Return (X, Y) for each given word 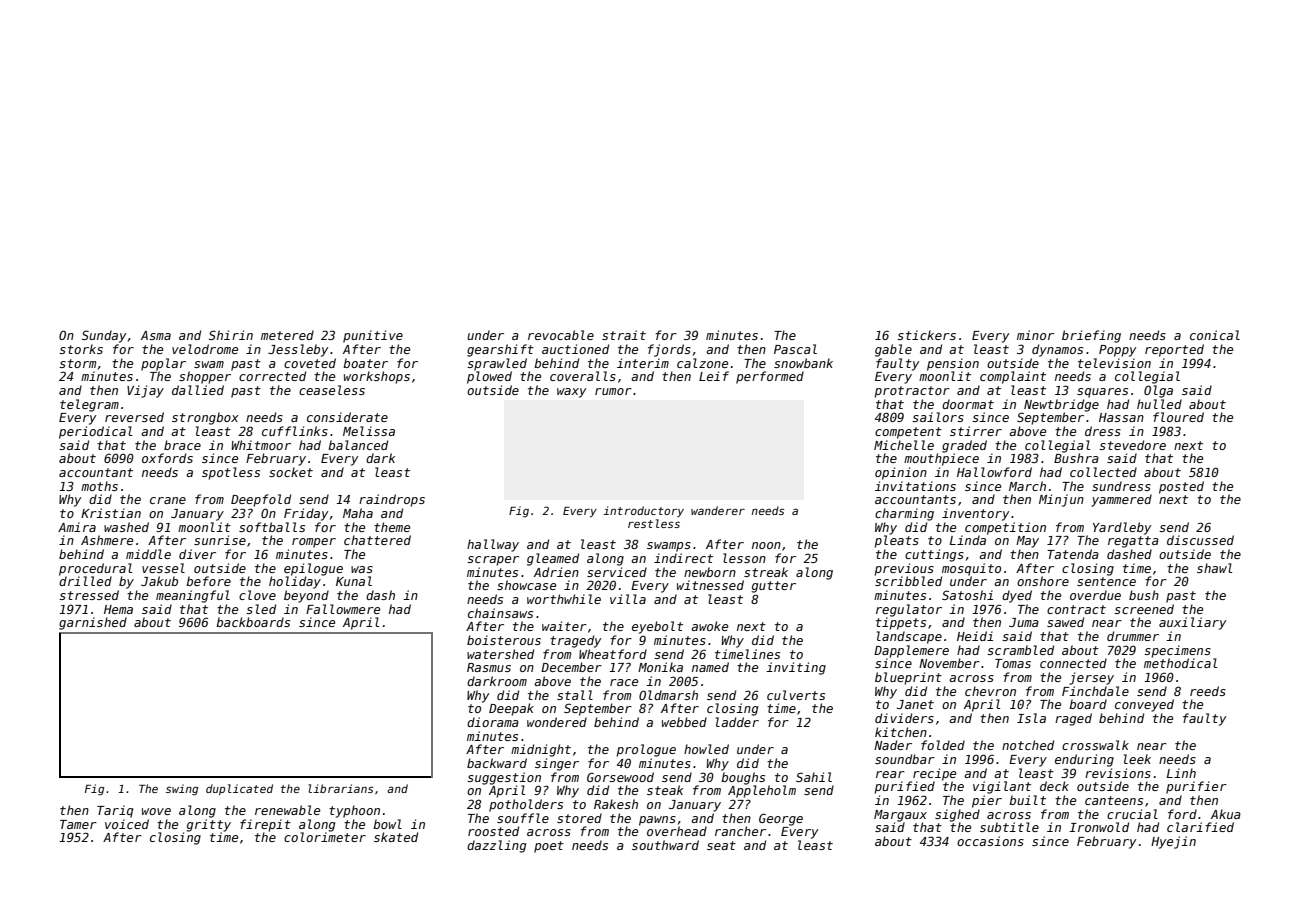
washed (126, 527)
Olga (1158, 391)
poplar (163, 364)
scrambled (1020, 650)
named (710, 667)
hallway (493, 545)
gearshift (500, 350)
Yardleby (1122, 528)
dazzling (496, 846)
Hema (118, 609)
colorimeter (325, 837)
